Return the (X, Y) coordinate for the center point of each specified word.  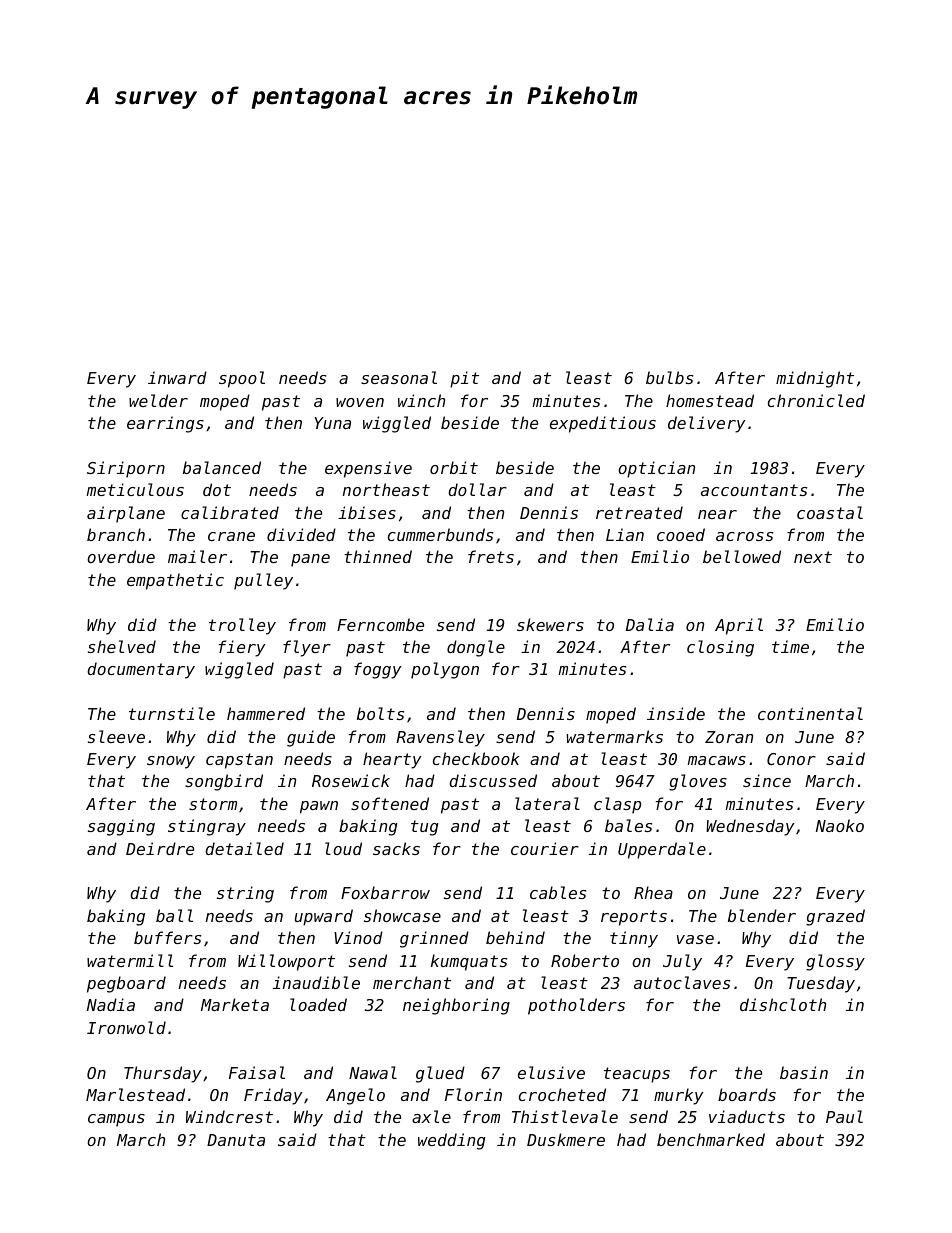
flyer (307, 648)
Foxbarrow (385, 892)
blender (762, 915)
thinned (378, 556)
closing (720, 648)
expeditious (603, 424)
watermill (130, 960)
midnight (815, 379)
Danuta (236, 1140)
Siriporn (126, 469)
